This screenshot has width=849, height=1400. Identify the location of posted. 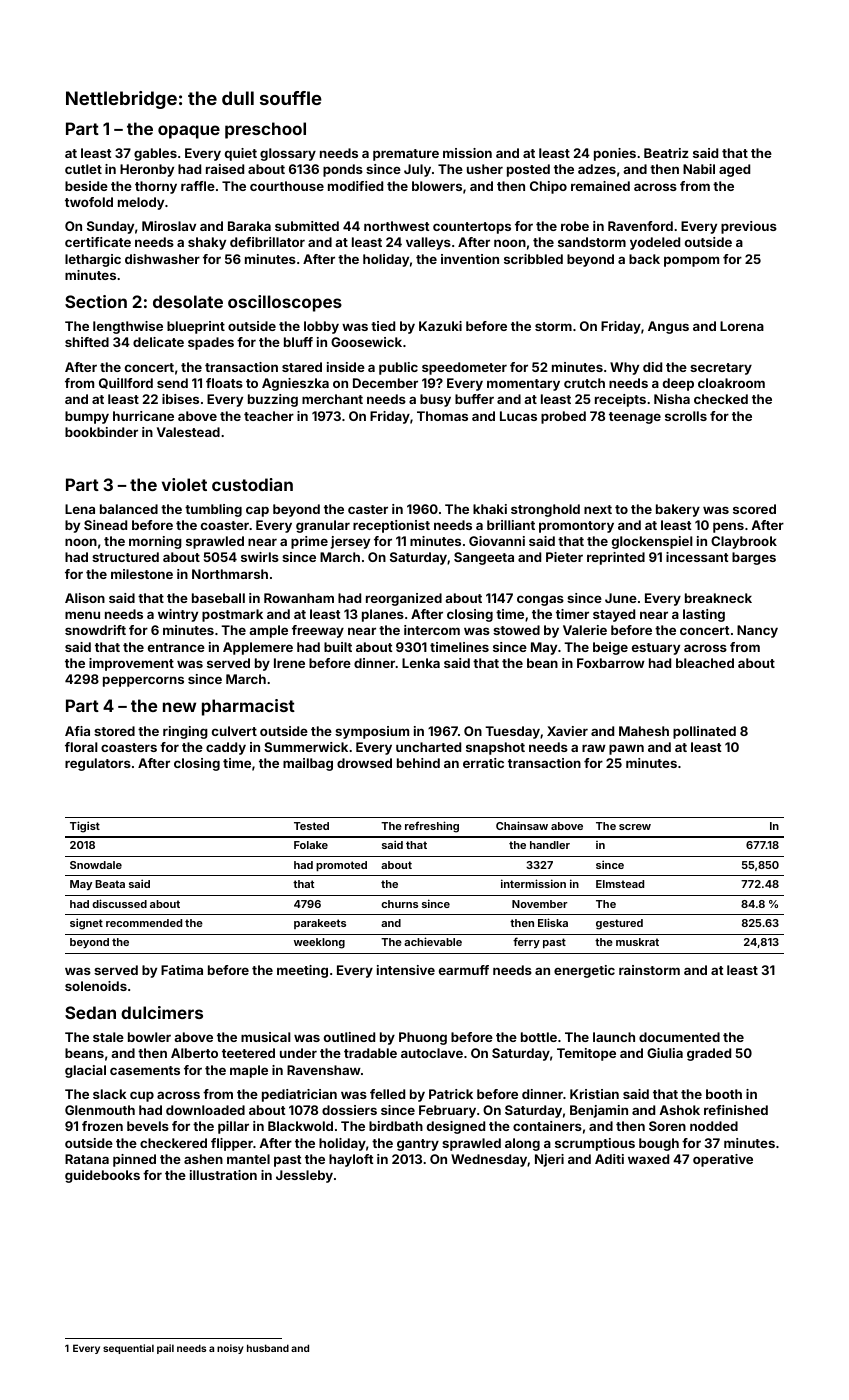
(528, 170).
